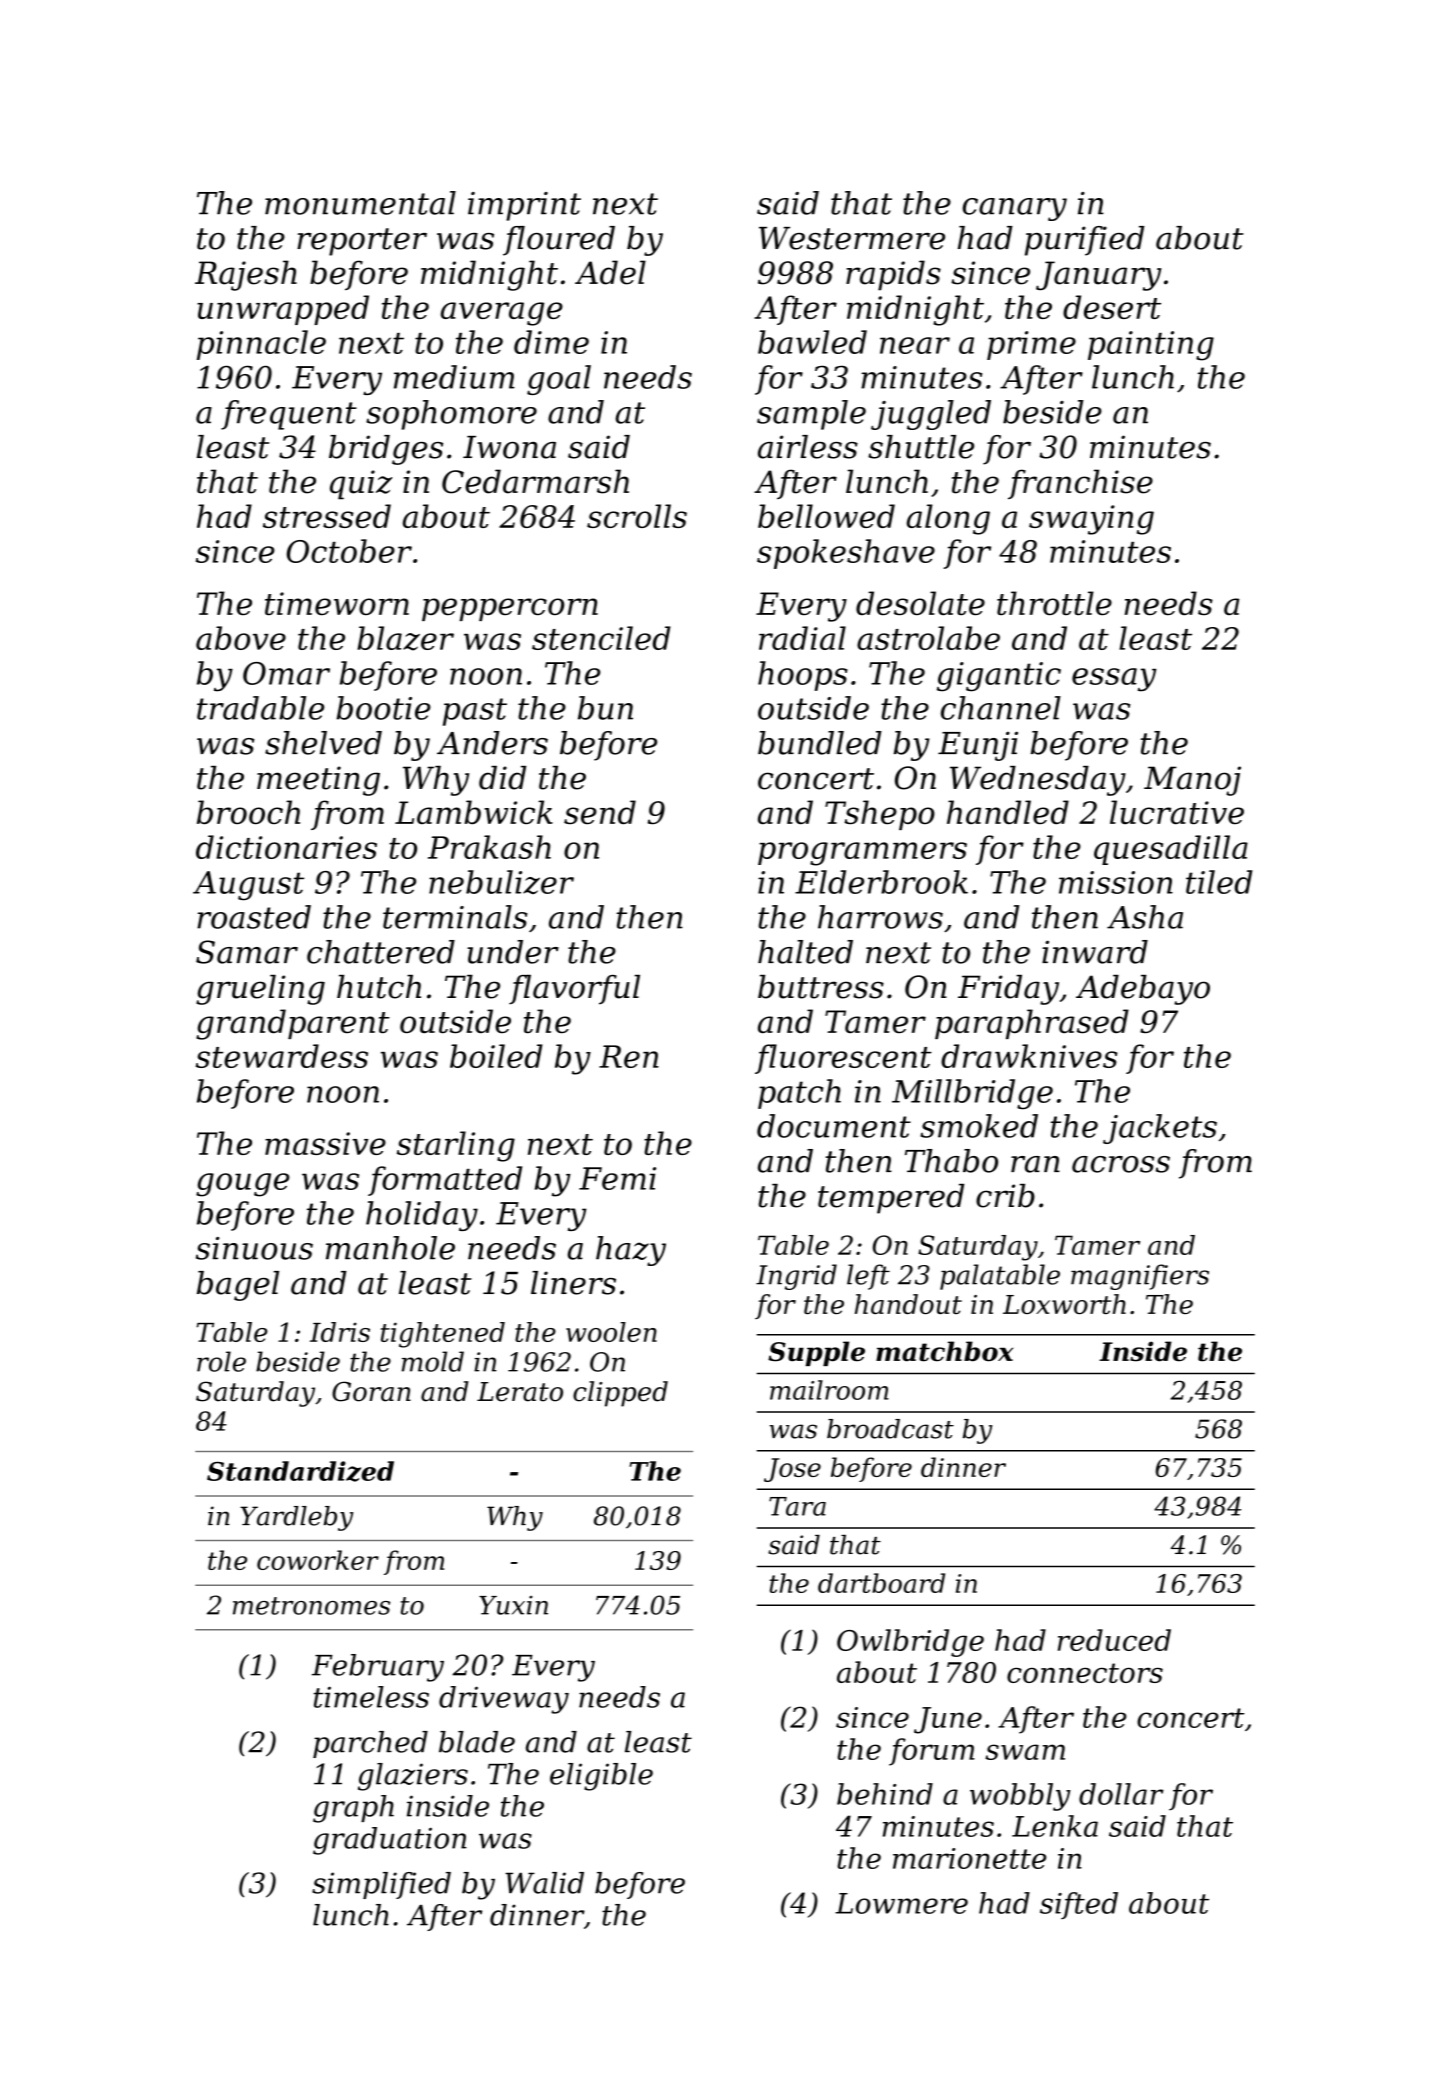  Describe the element at coordinates (246, 275) in the screenshot. I see `Rajesh` at that location.
